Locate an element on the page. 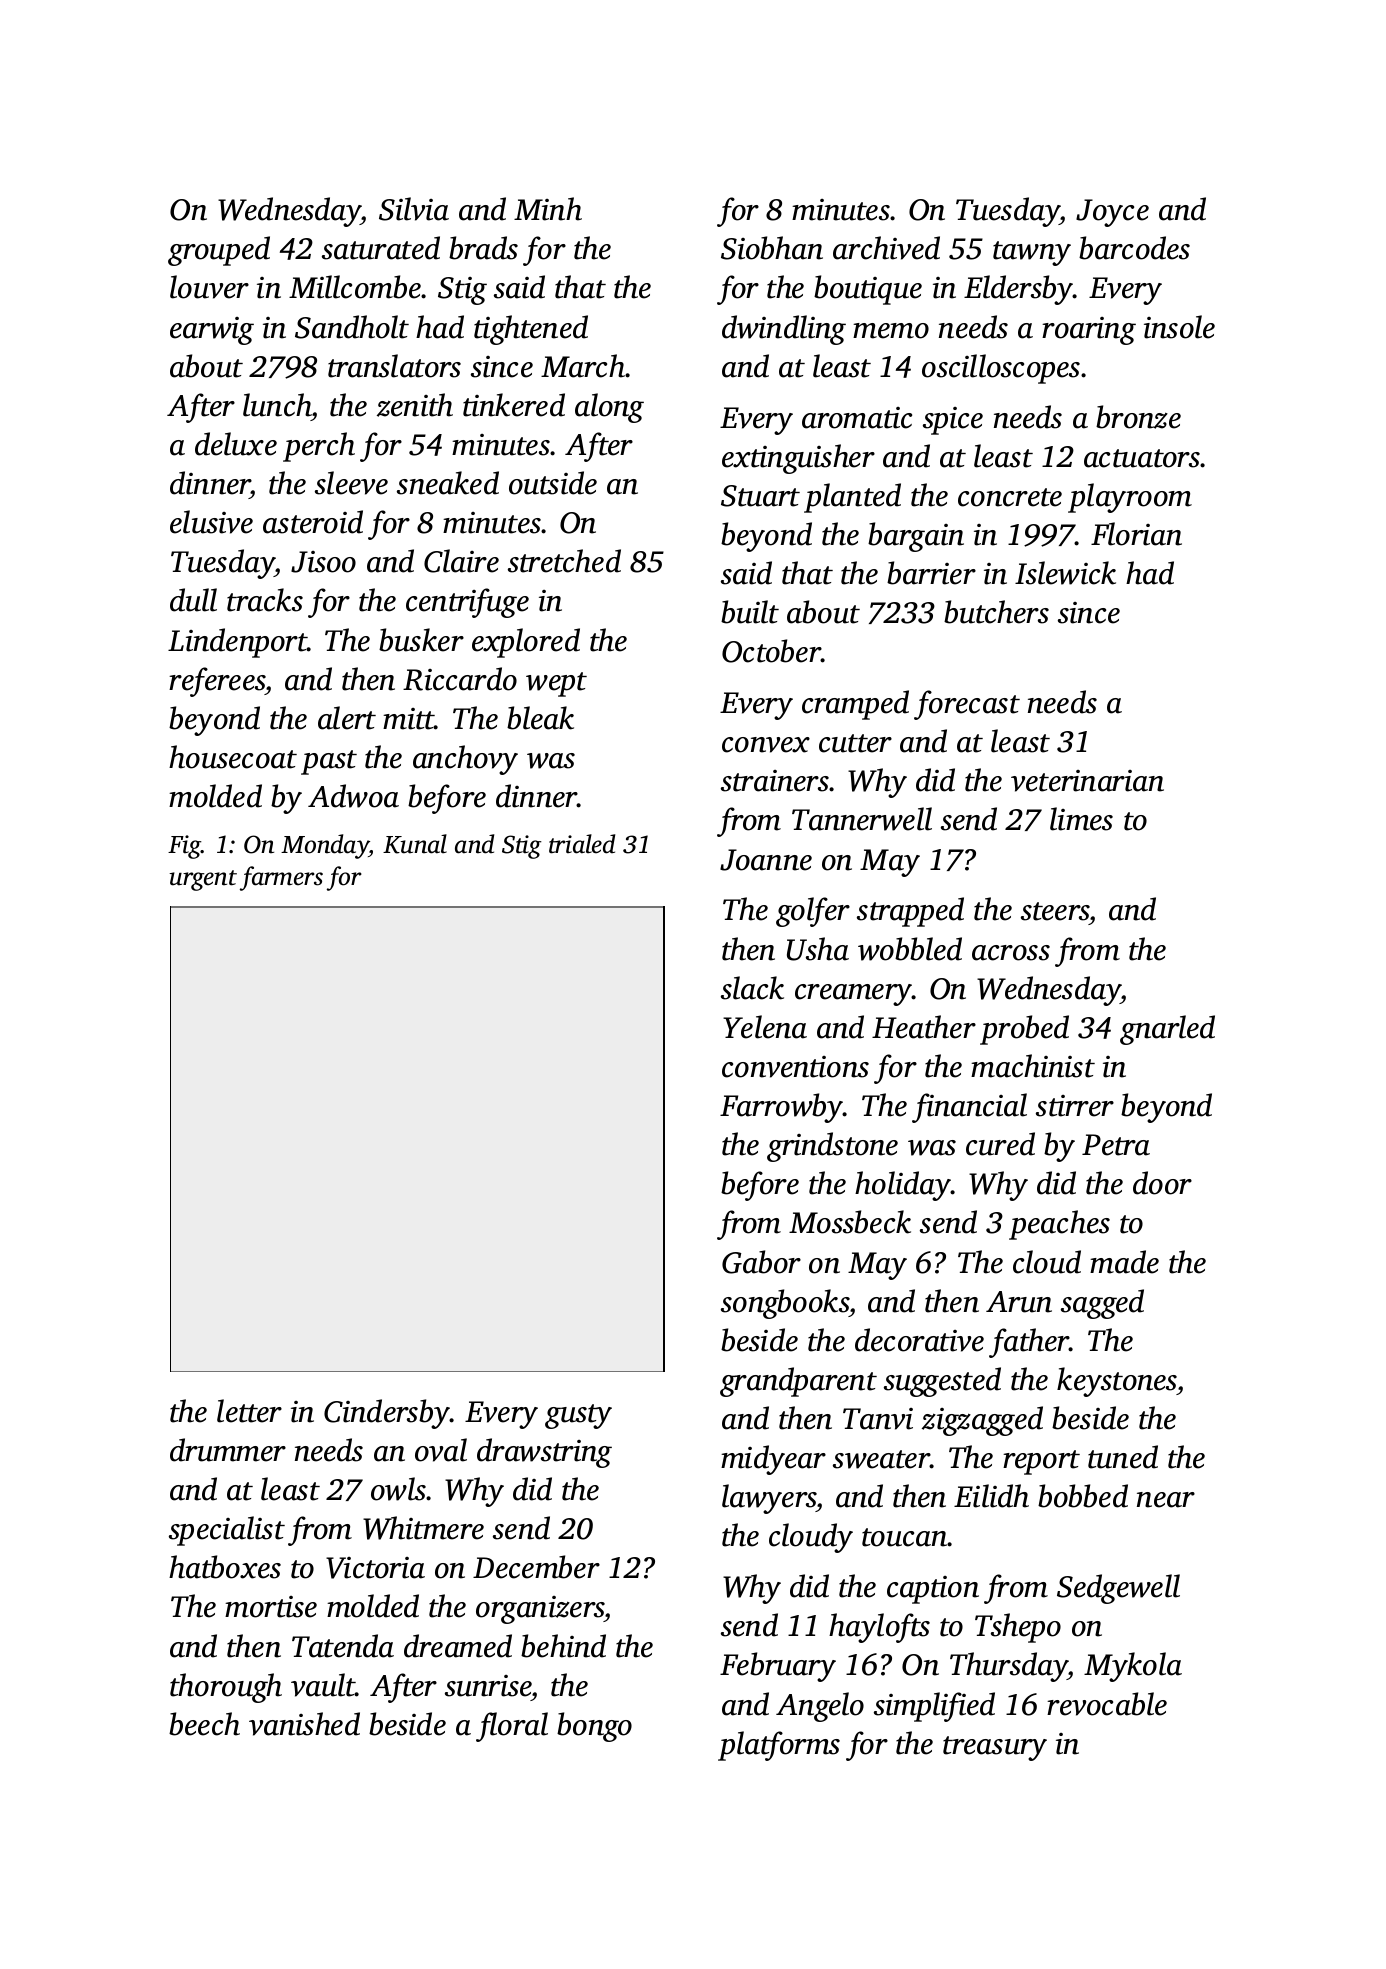 Image resolution: width=1386 pixels, height=1969 pixels. gnarled is located at coordinates (1167, 1030).
